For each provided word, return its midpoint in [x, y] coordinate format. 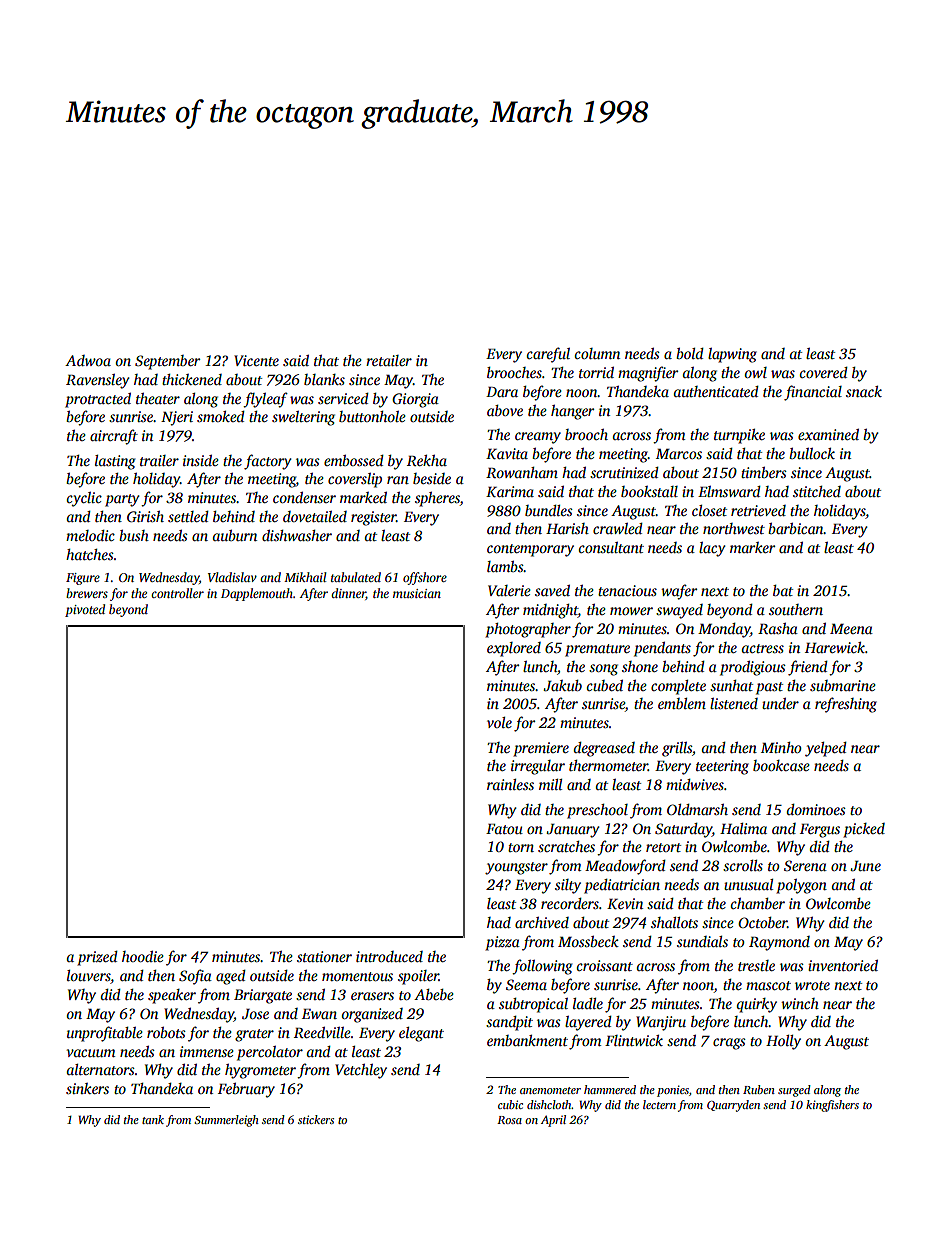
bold [690, 353]
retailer [389, 360]
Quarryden [733, 1106]
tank [153, 1119]
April [553, 1121]
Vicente [256, 360]
